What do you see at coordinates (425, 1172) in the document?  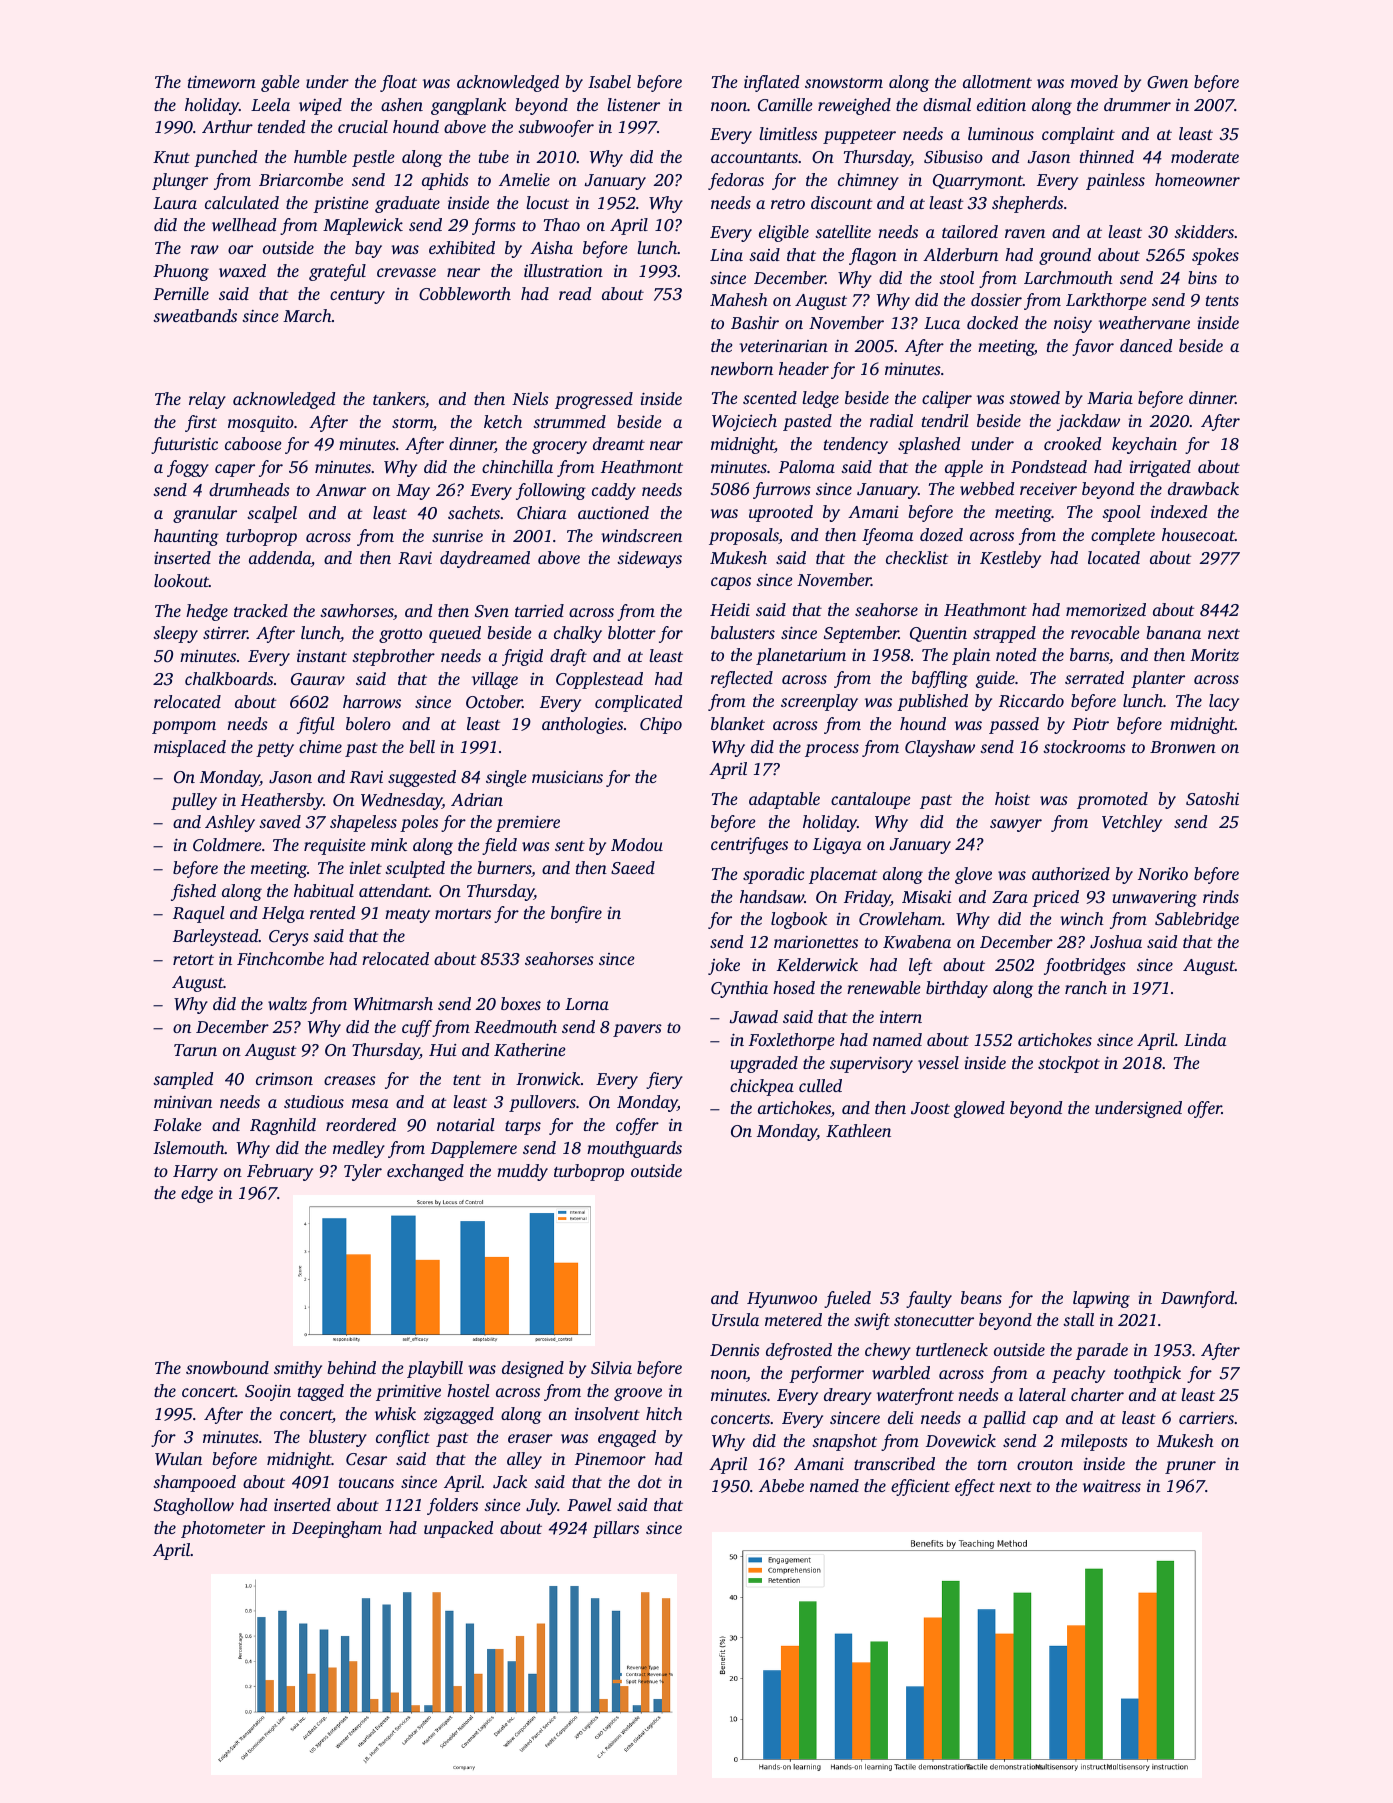 I see `exchanged` at bounding box center [425, 1172].
